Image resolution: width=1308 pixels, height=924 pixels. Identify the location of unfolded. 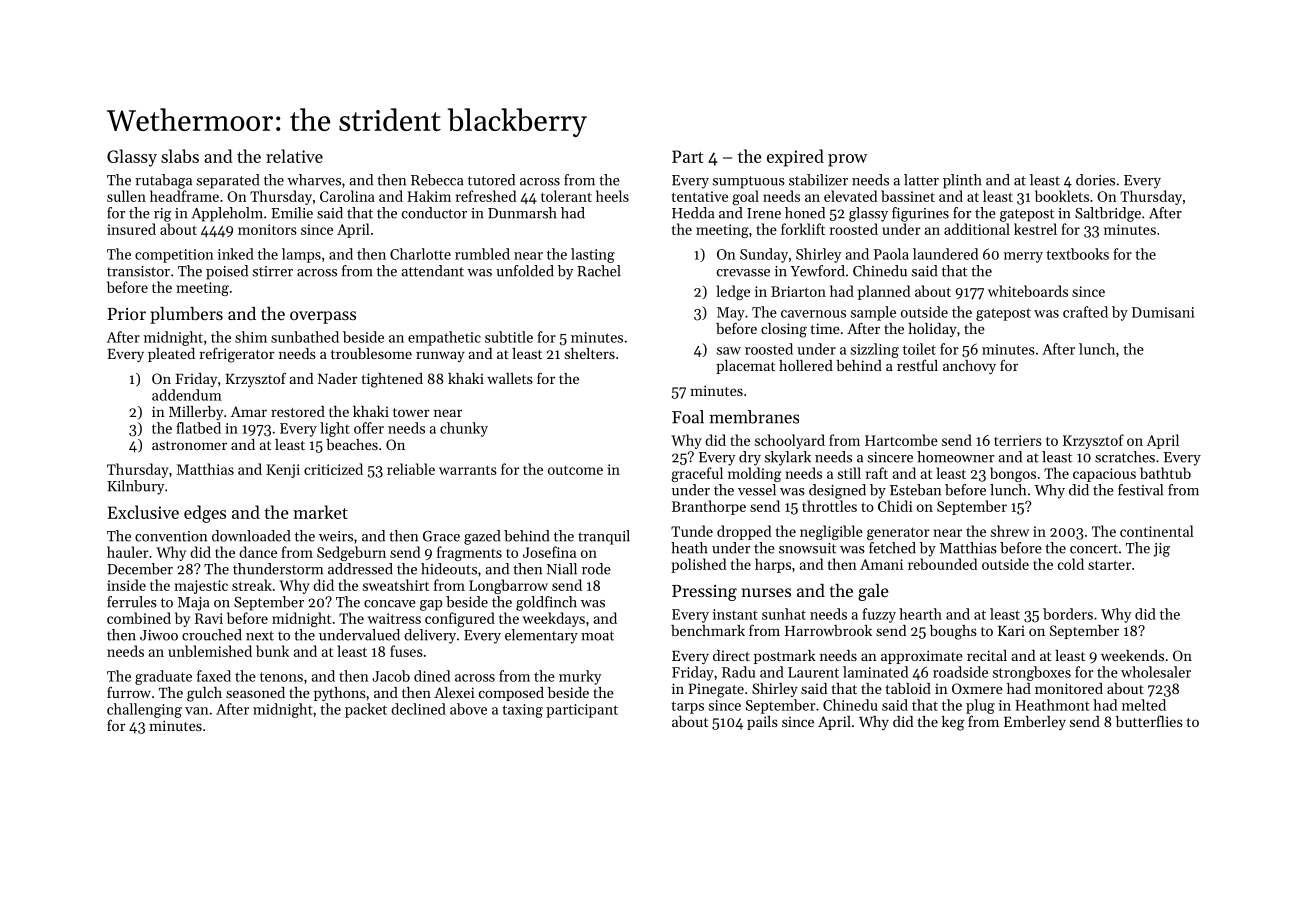
(525, 271).
